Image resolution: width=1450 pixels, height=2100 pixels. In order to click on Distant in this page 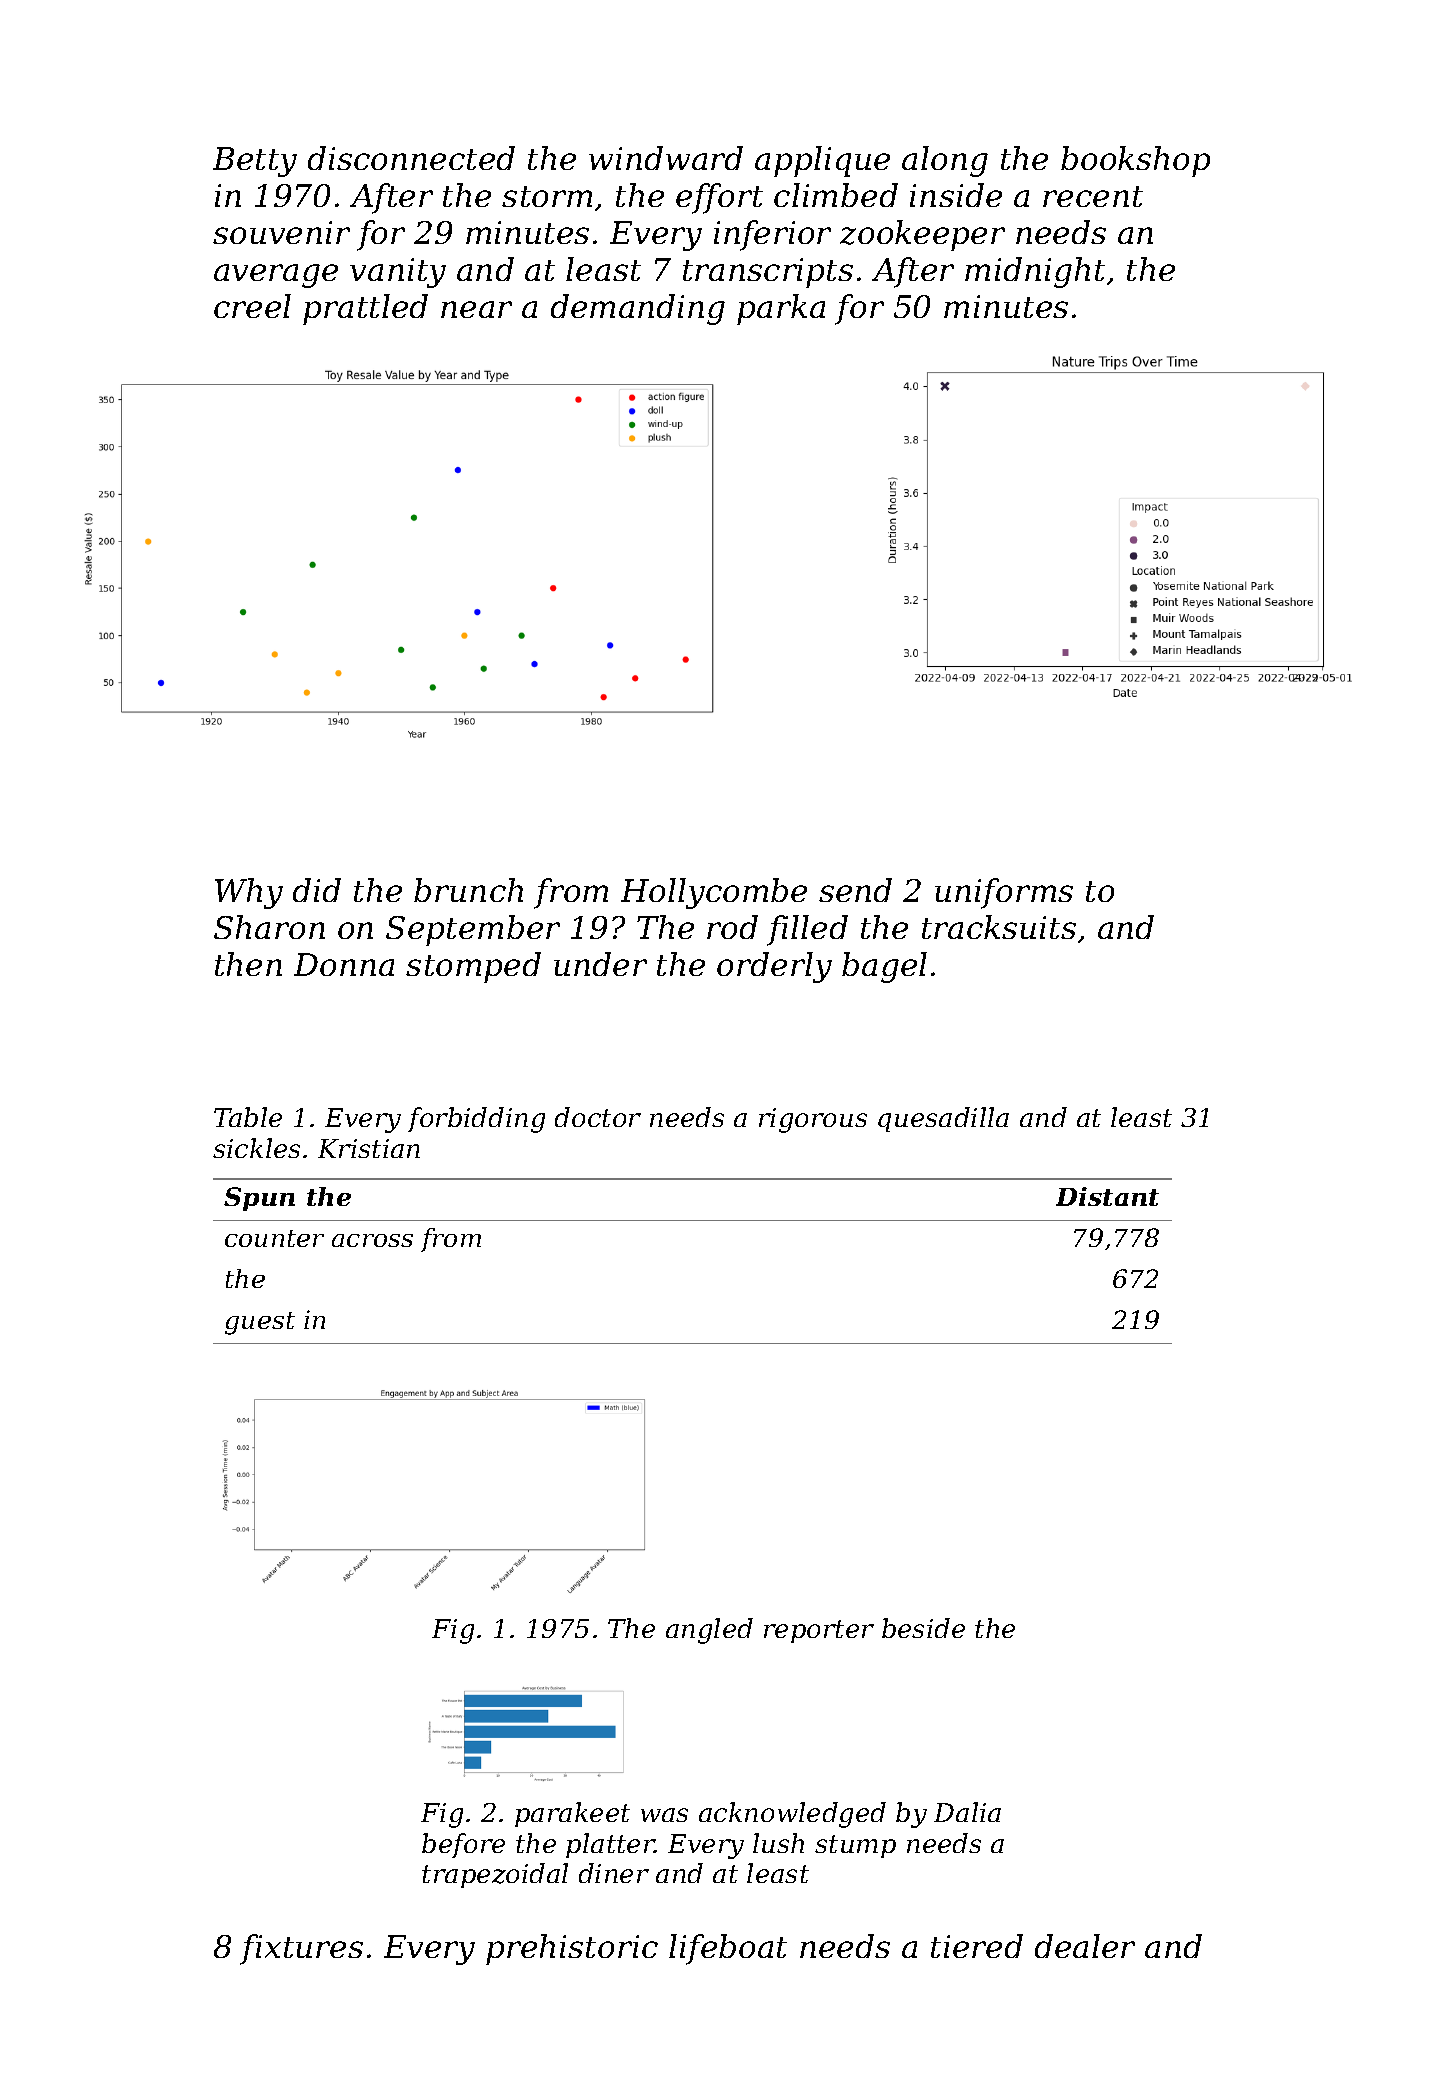, I will do `click(1107, 1196)`.
